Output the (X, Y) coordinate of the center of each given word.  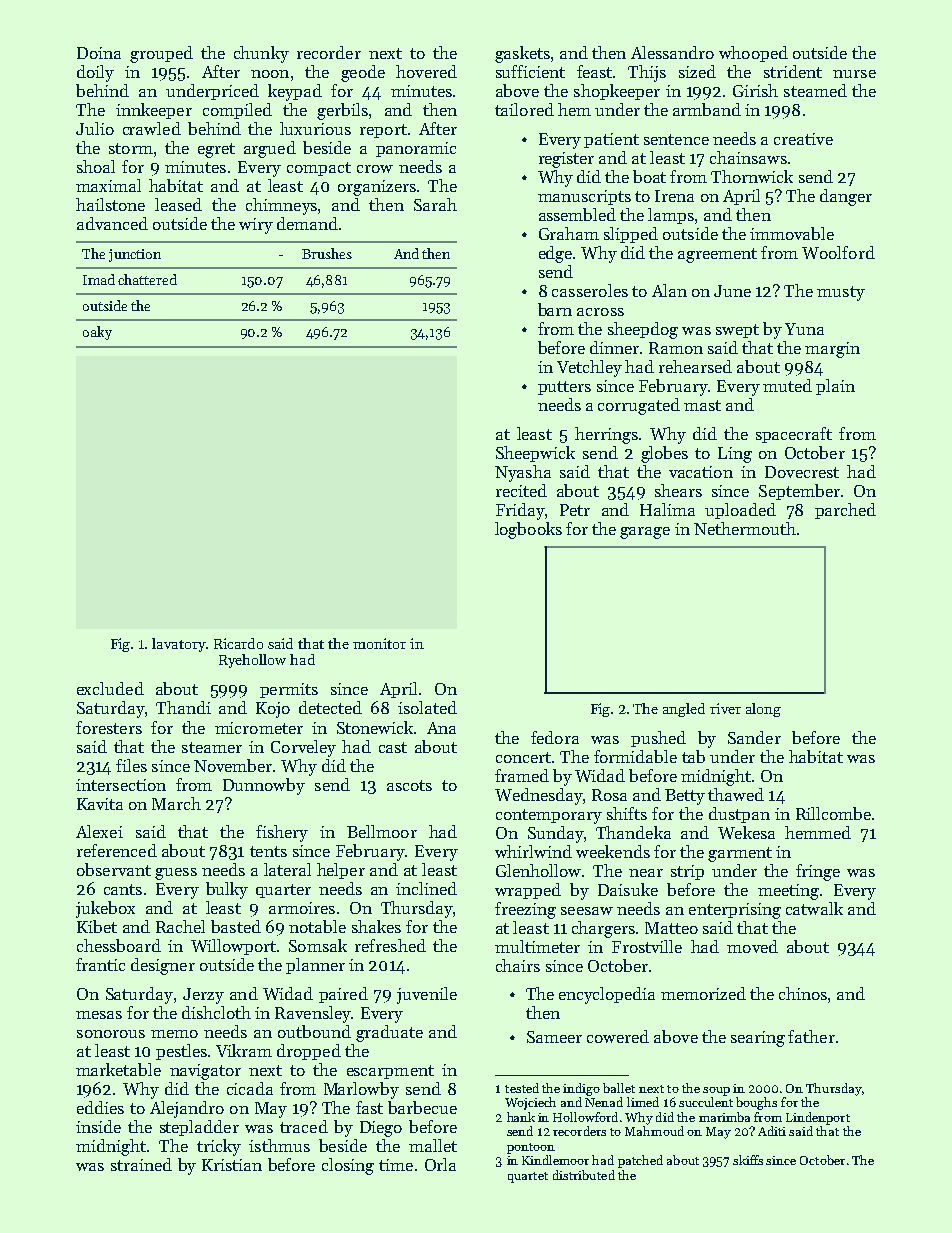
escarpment (390, 1072)
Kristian (232, 1165)
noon (270, 74)
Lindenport (818, 1118)
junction (135, 255)
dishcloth (216, 1012)
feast (594, 71)
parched (845, 511)
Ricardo (238, 643)
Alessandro (672, 52)
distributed (584, 1175)
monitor (379, 643)
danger (846, 197)
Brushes (327, 253)
